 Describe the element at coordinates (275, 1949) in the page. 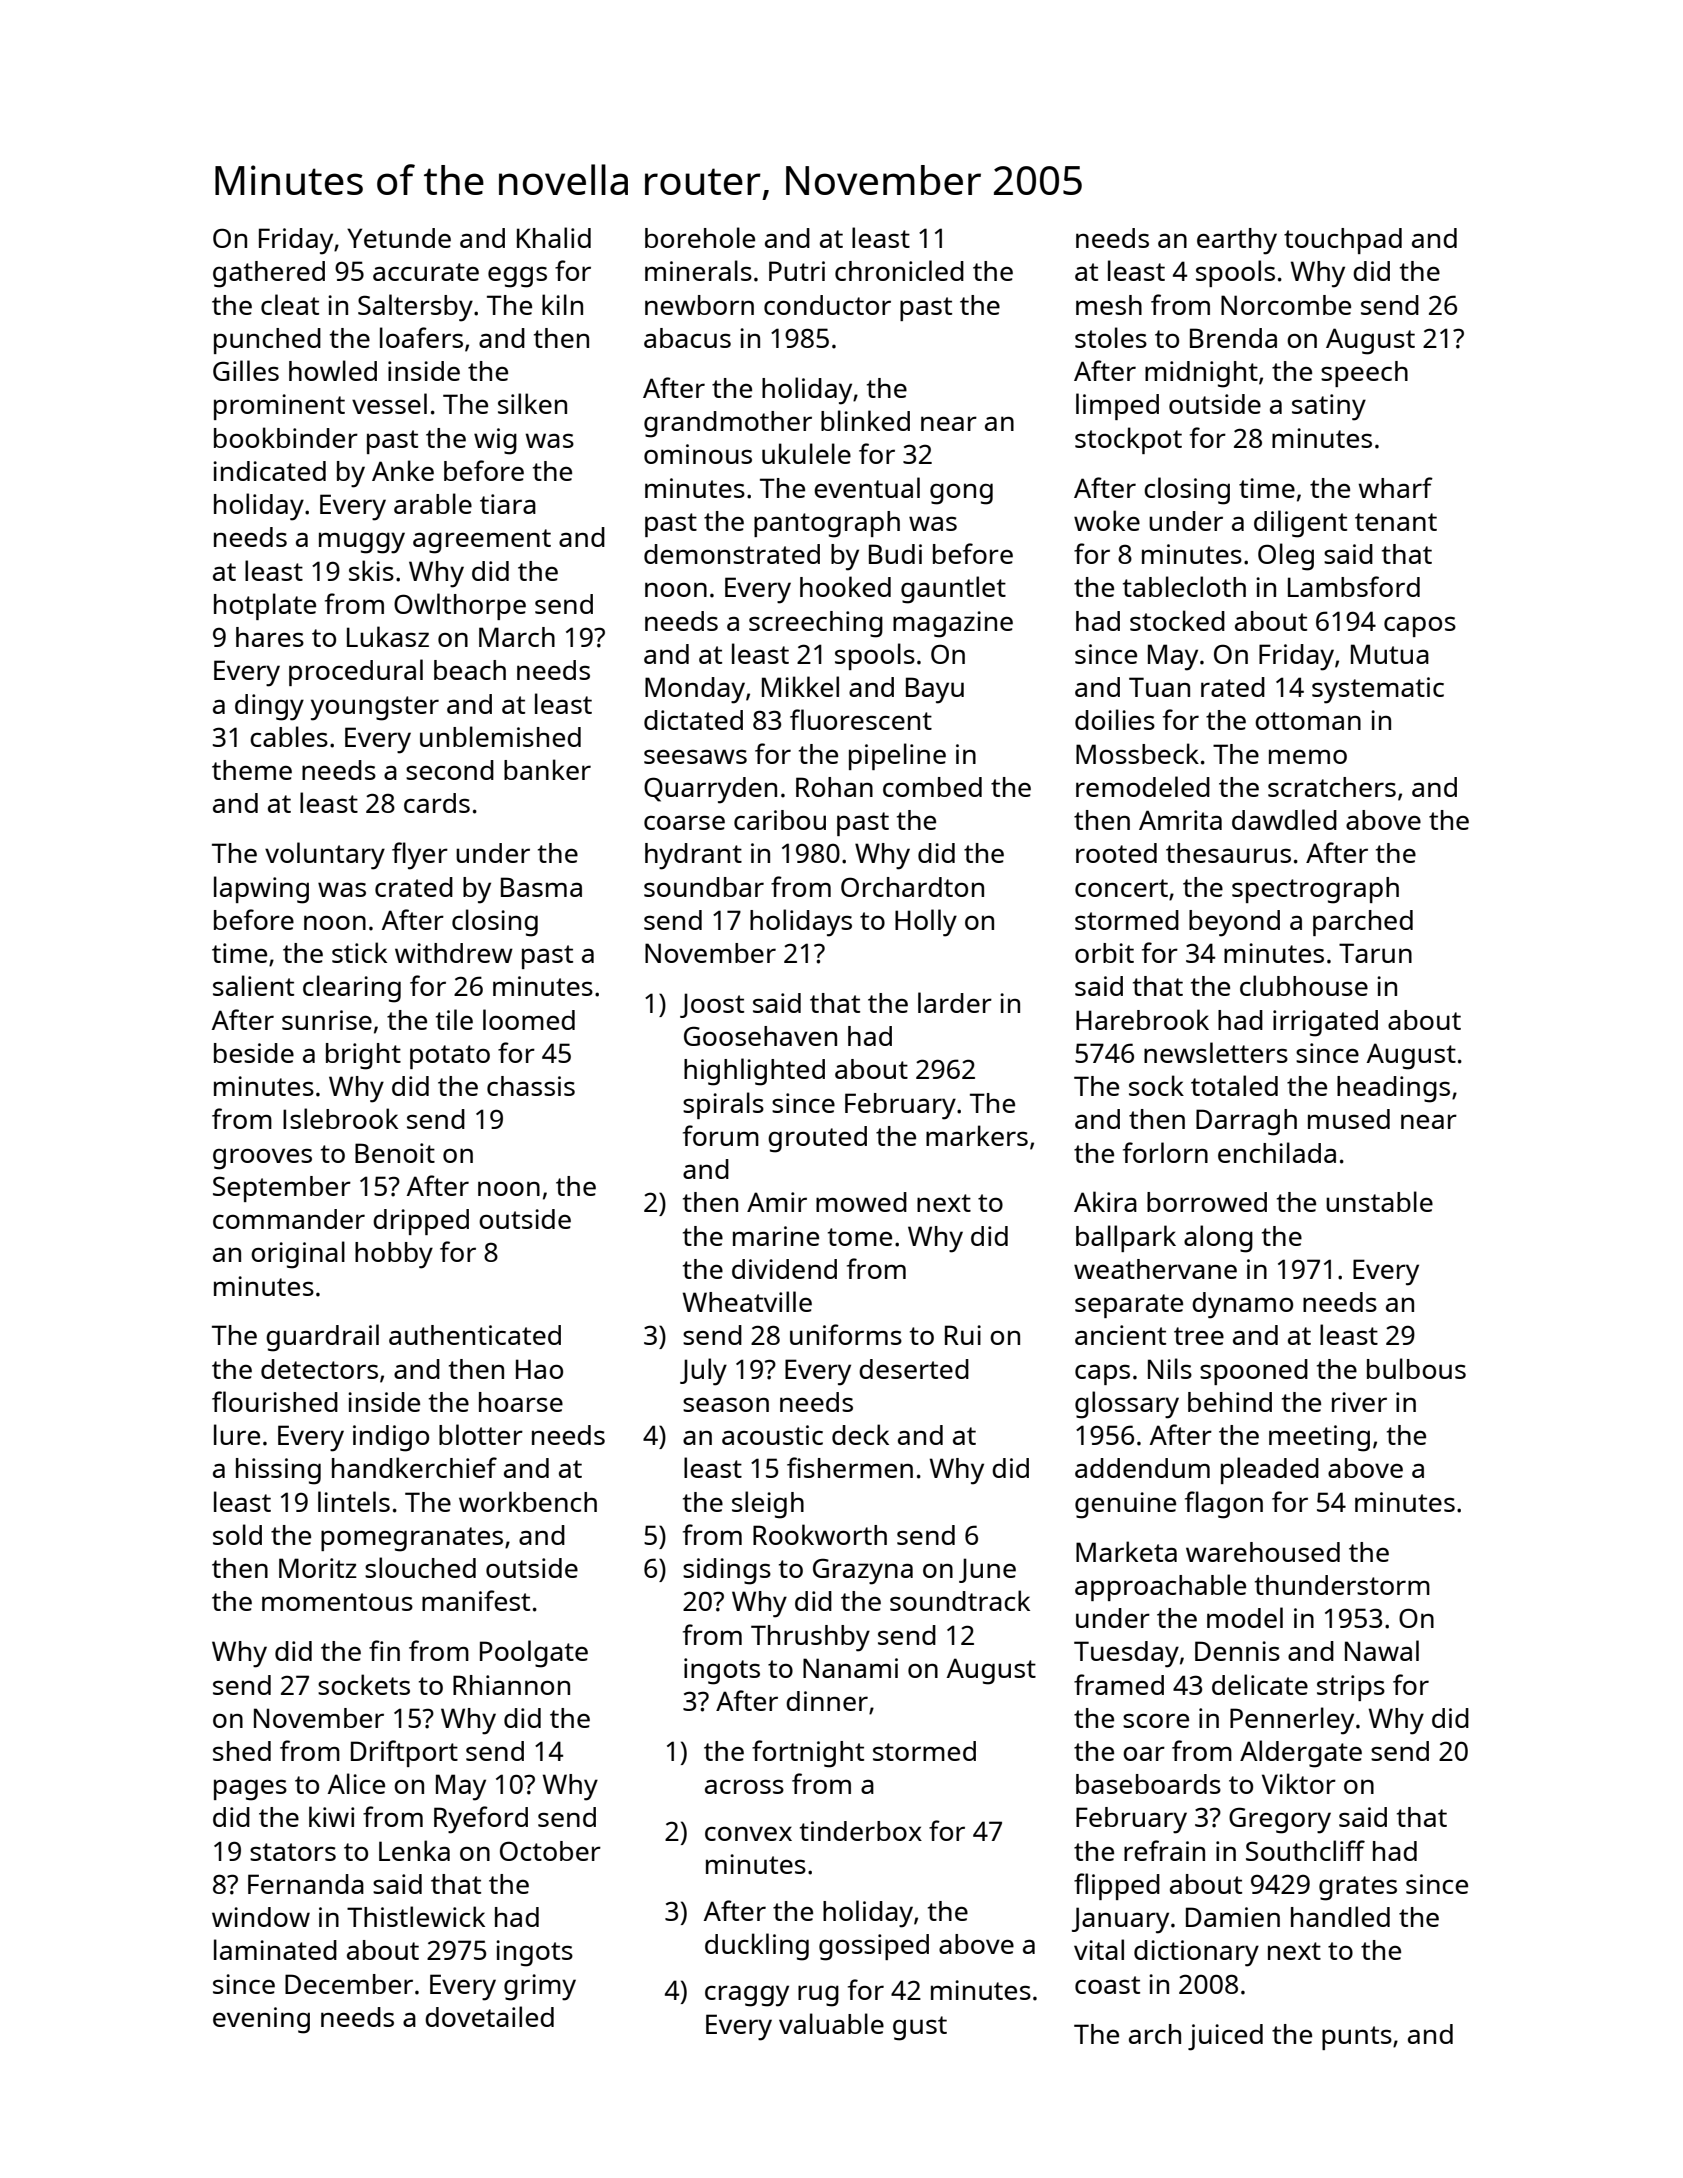

I see `laminated` at that location.
